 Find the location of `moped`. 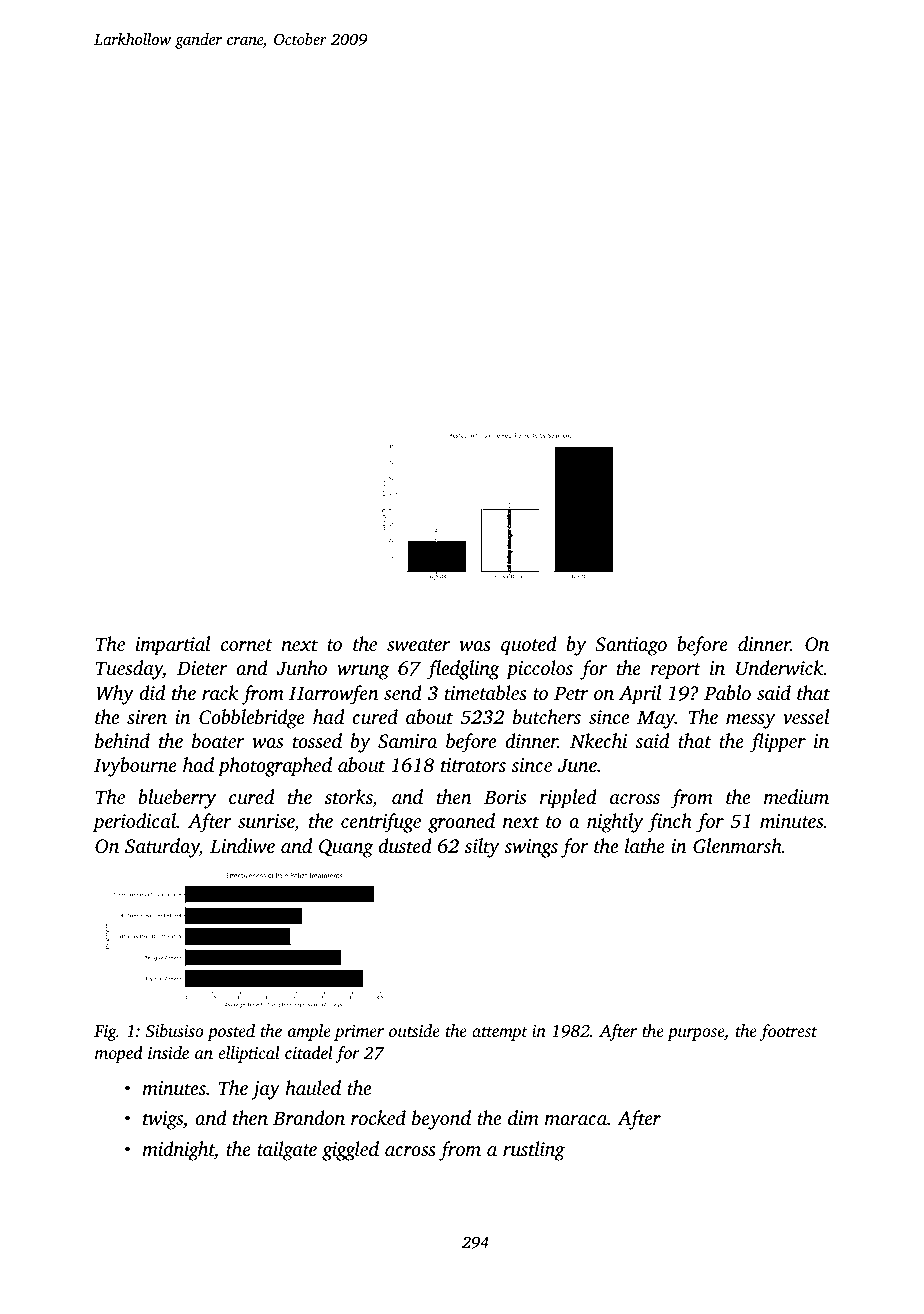

moped is located at coordinates (119, 1054).
